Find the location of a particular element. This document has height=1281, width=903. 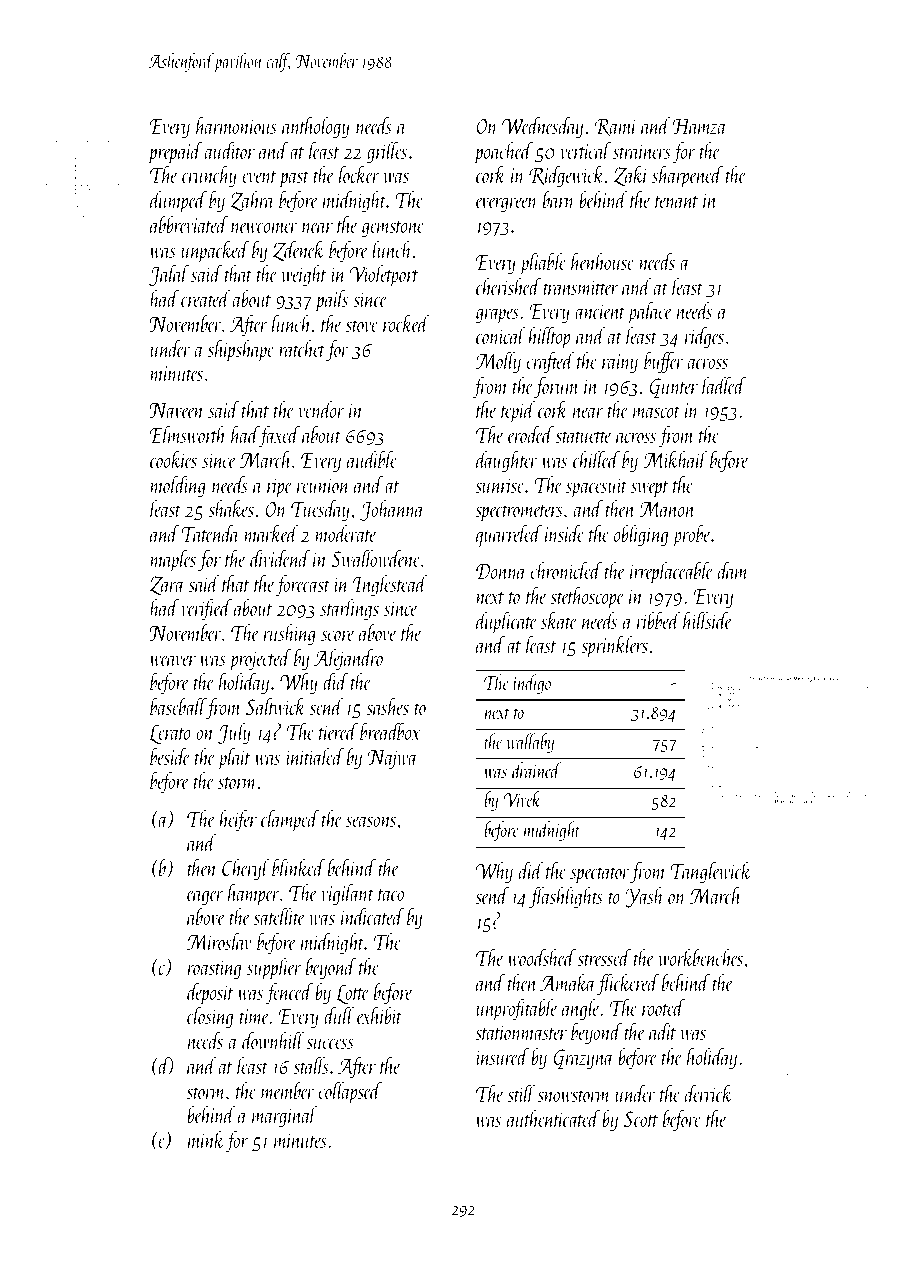

Molly is located at coordinates (498, 362).
